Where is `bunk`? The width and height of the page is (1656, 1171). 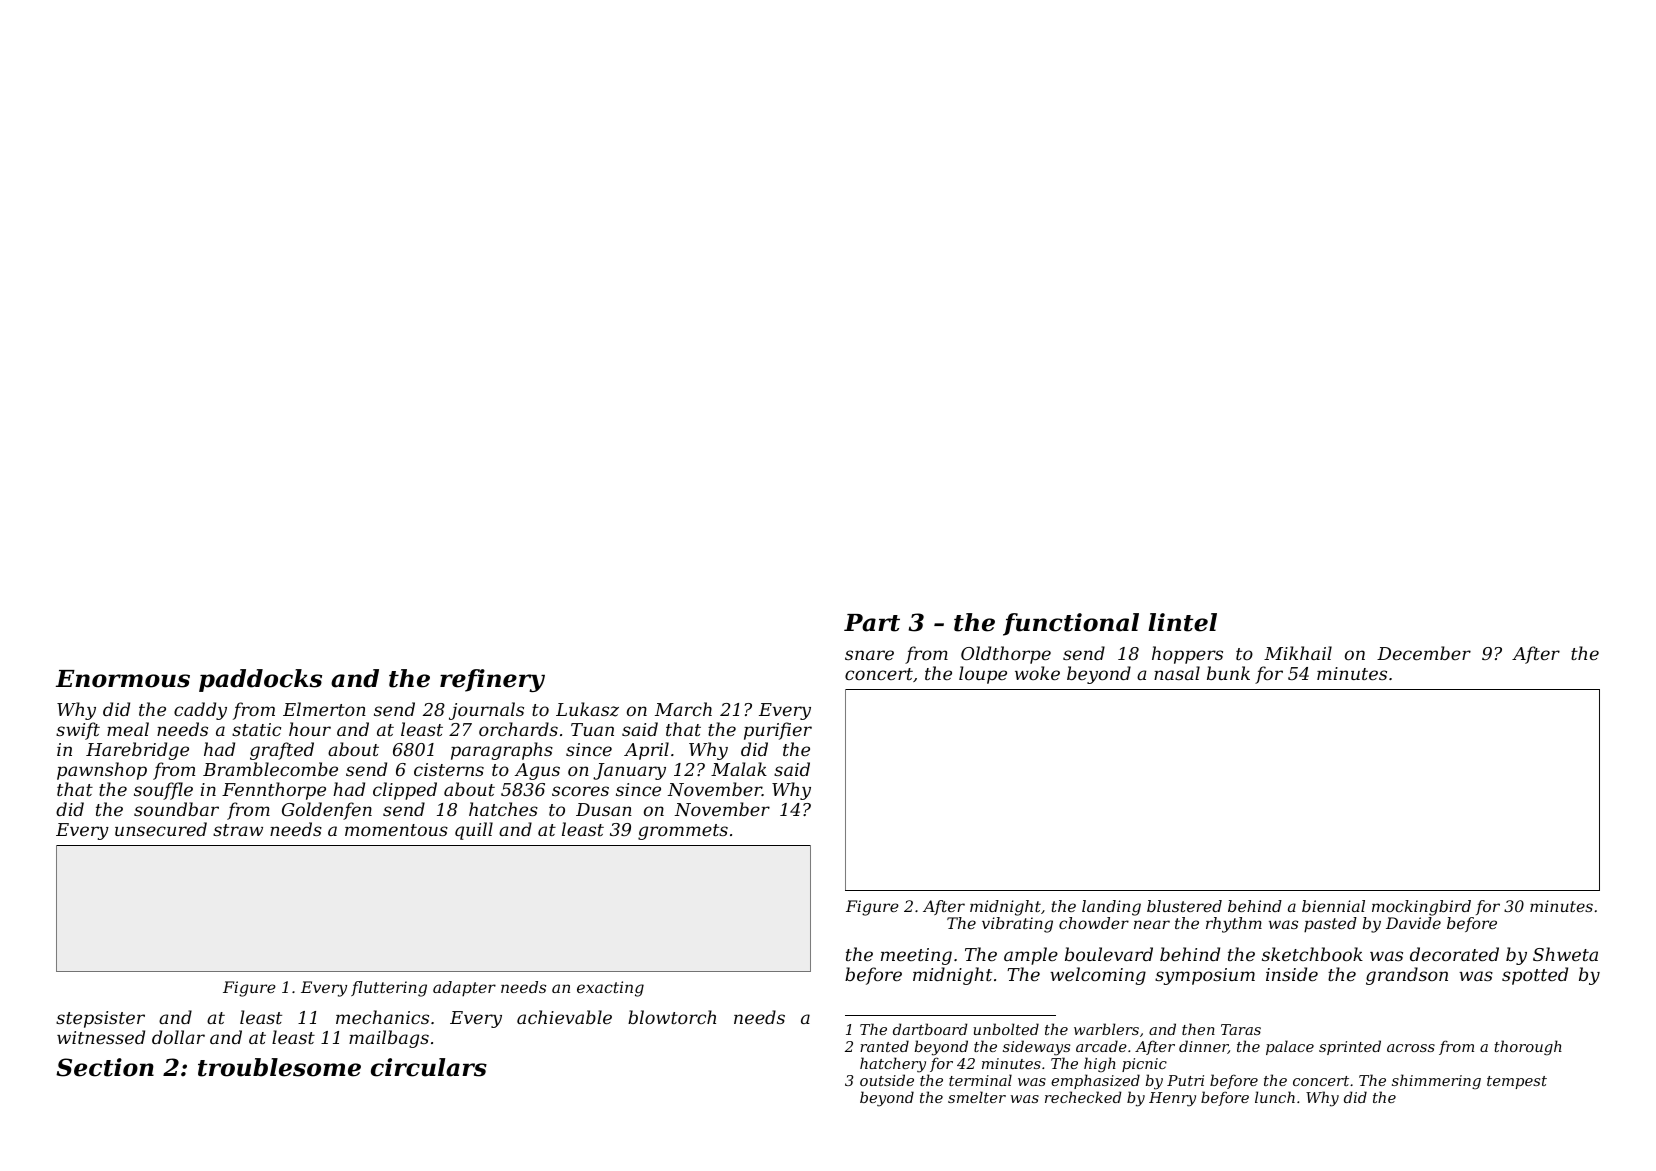
bunk is located at coordinates (1228, 673).
